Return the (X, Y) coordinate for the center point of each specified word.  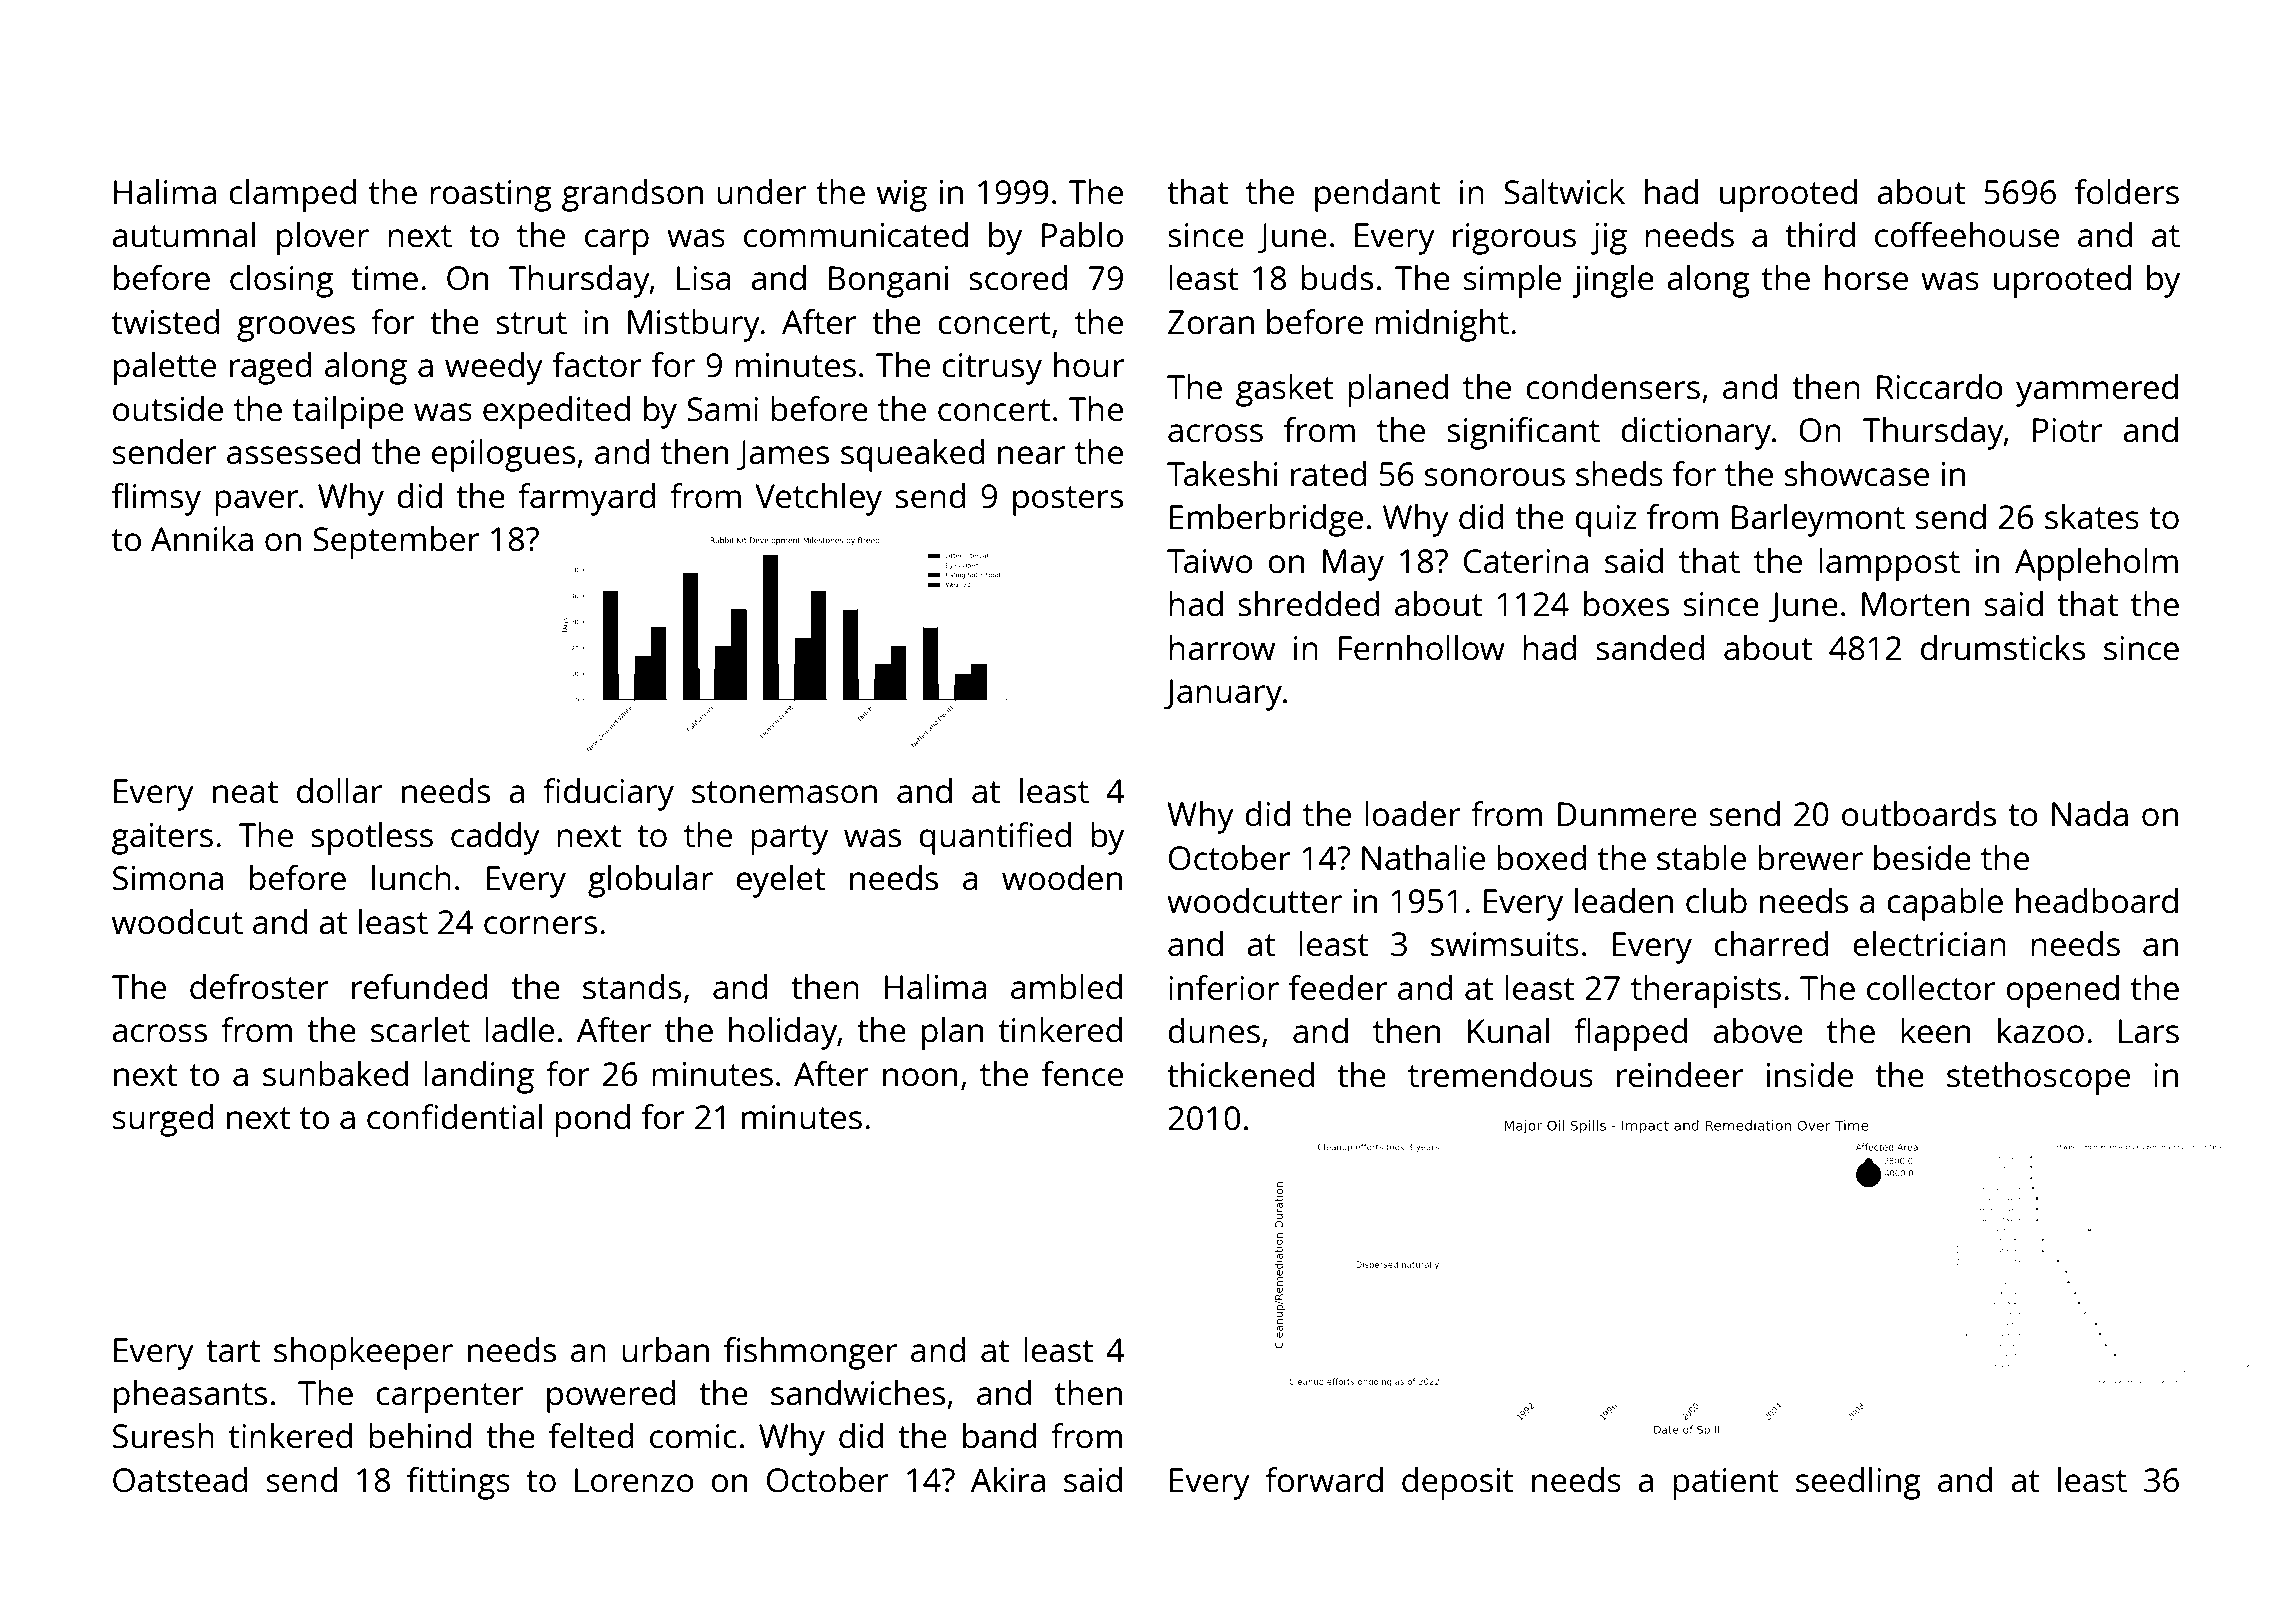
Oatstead (180, 1480)
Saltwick (1564, 192)
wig (902, 196)
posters (1068, 501)
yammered (2097, 390)
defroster (259, 987)
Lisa (704, 278)
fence (1082, 1074)
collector (1931, 988)
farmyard (587, 499)
